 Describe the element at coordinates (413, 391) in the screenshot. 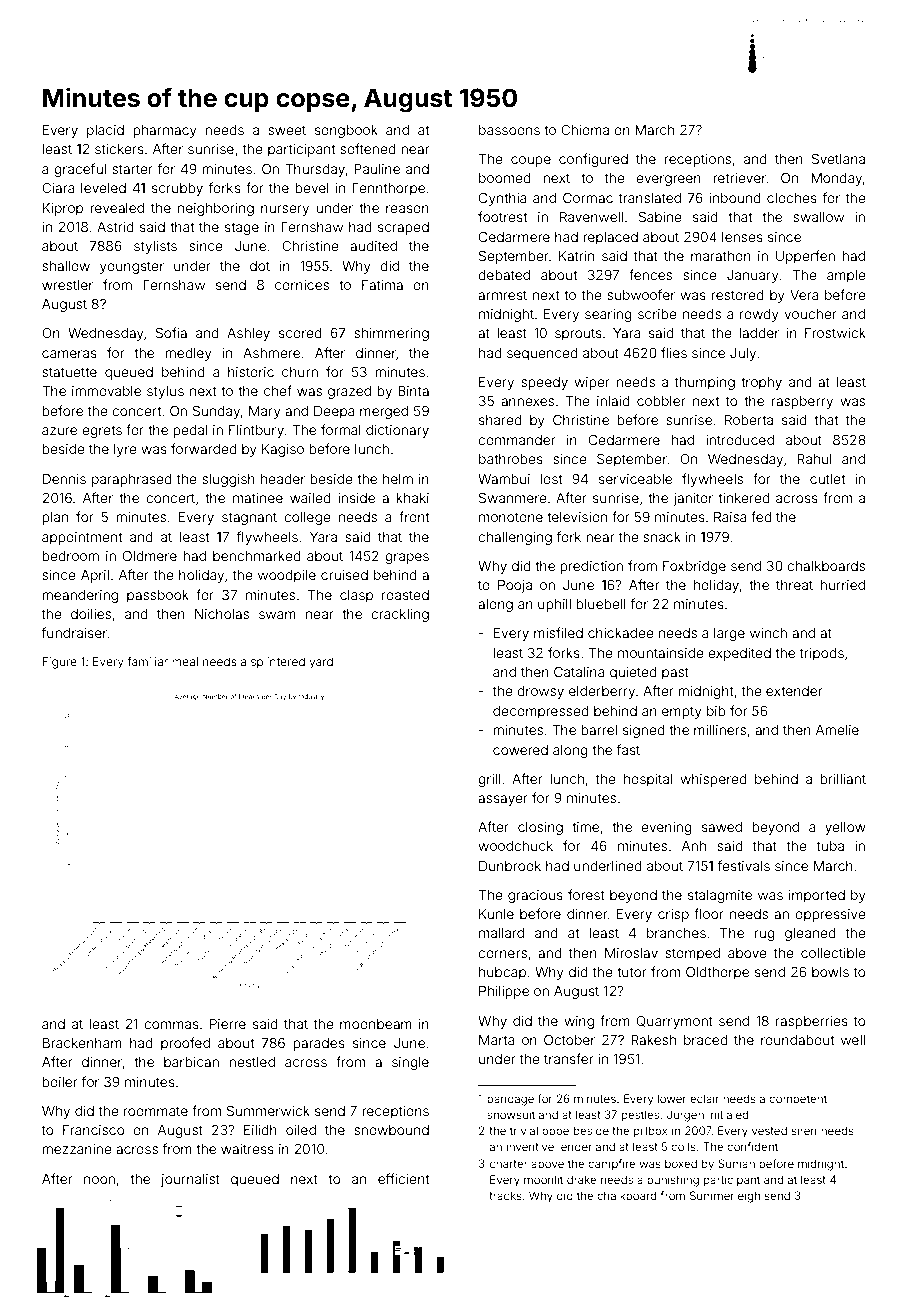

I see `Binta` at that location.
